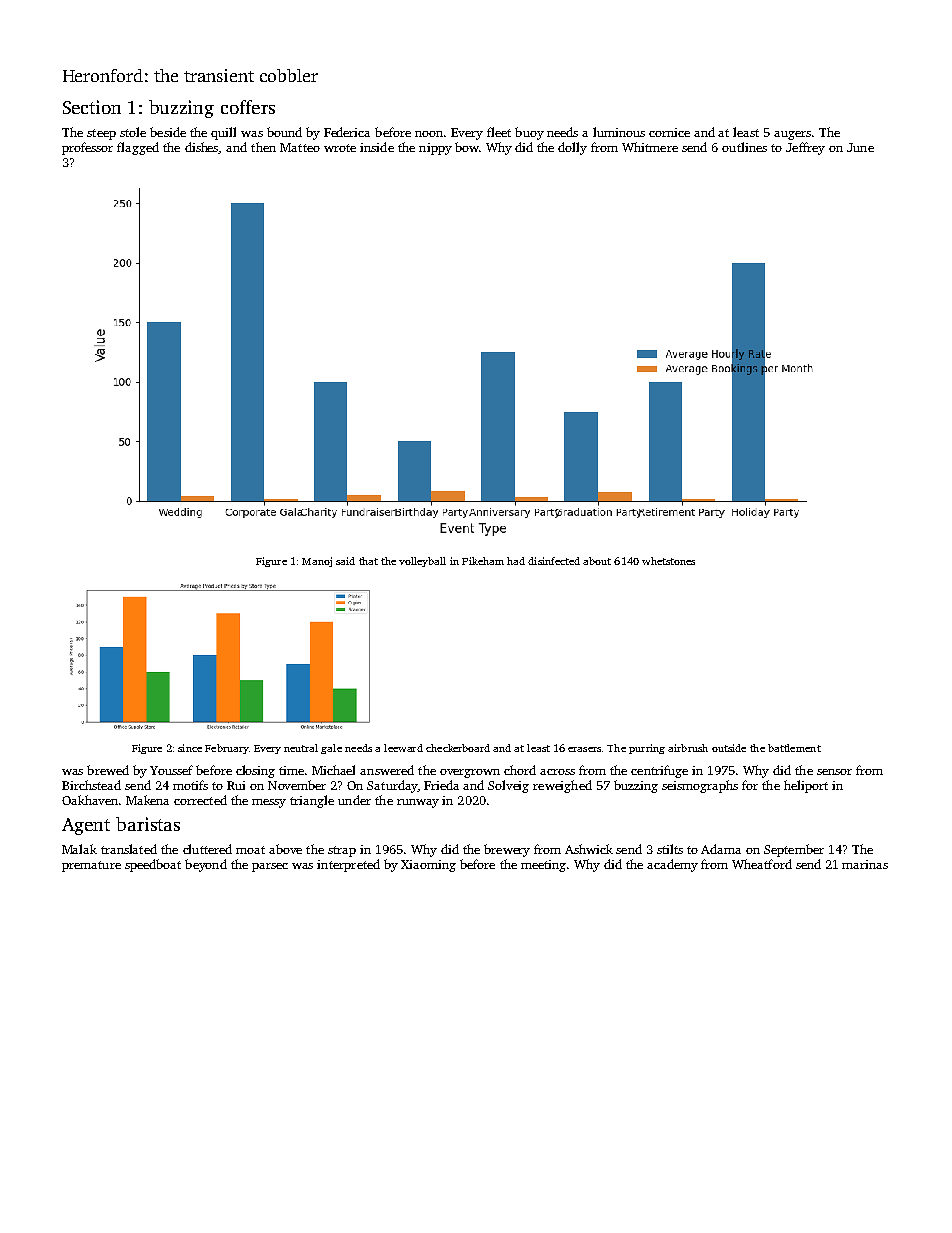 The width and height of the screenshot is (952, 1233). Describe the element at coordinates (190, 748) in the screenshot. I see `since` at that location.
